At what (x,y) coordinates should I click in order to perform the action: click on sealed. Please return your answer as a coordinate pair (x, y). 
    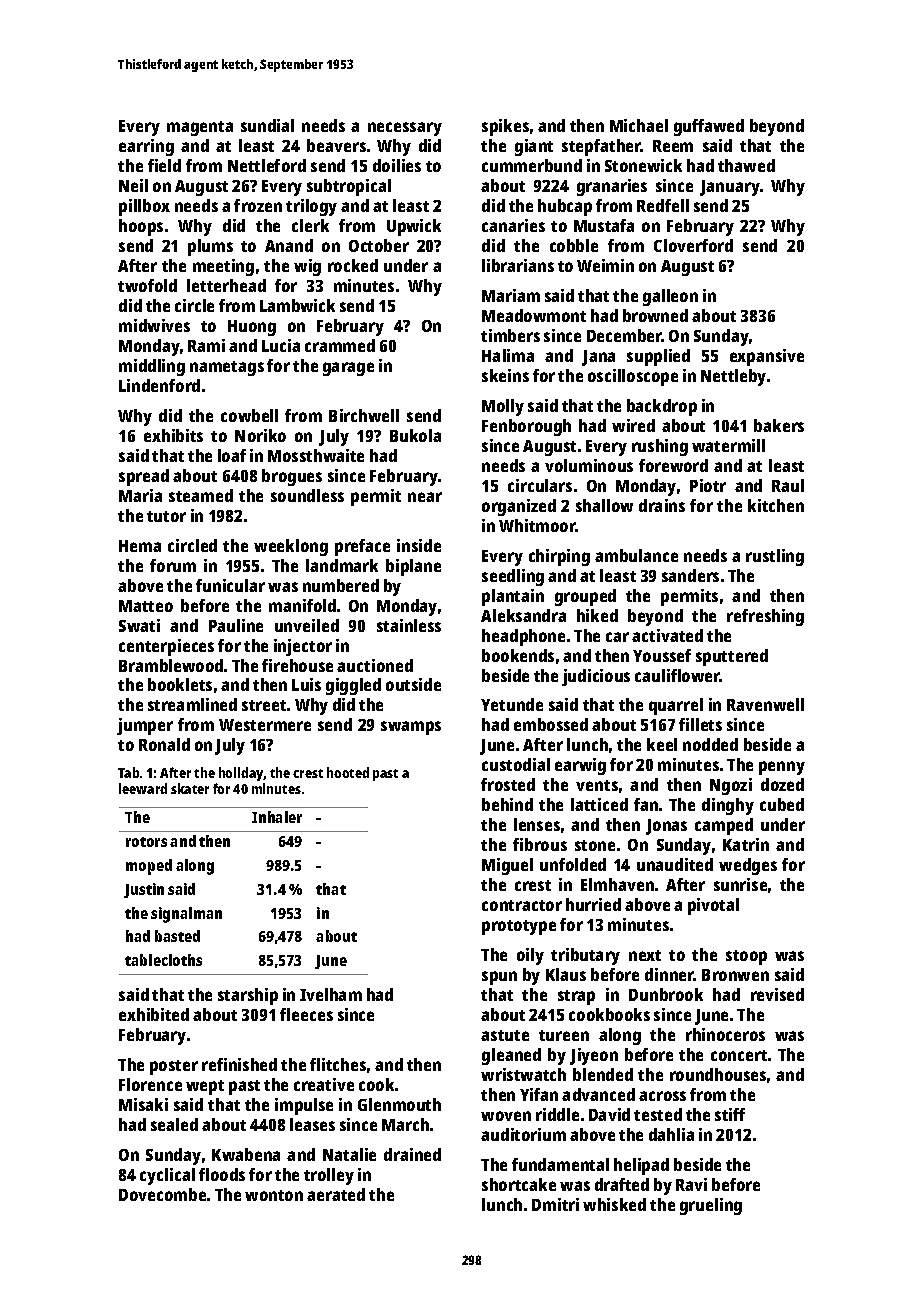
    Looking at the image, I should click on (174, 1124).
